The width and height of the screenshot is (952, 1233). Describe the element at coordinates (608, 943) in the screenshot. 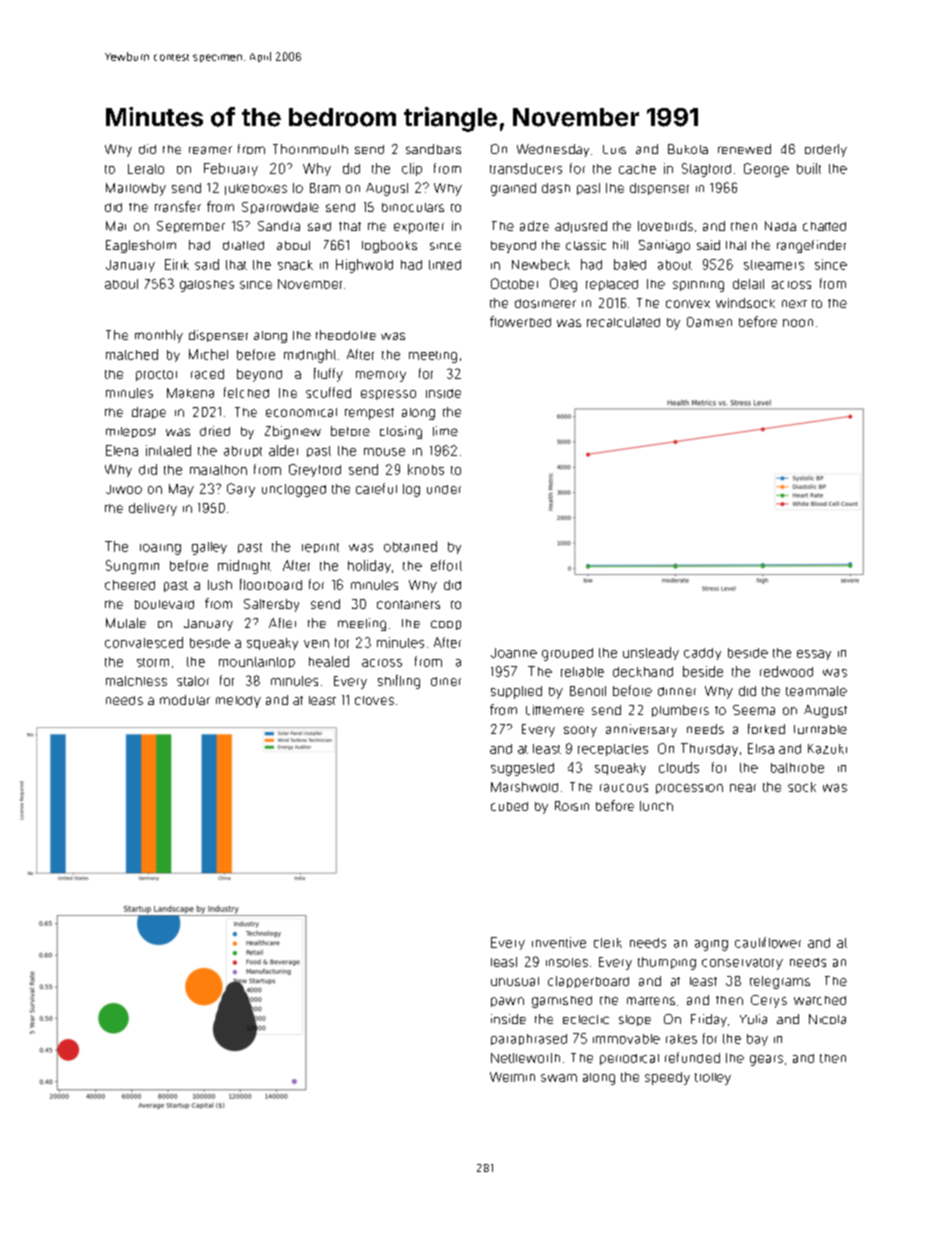

I see `clerk` at that location.
